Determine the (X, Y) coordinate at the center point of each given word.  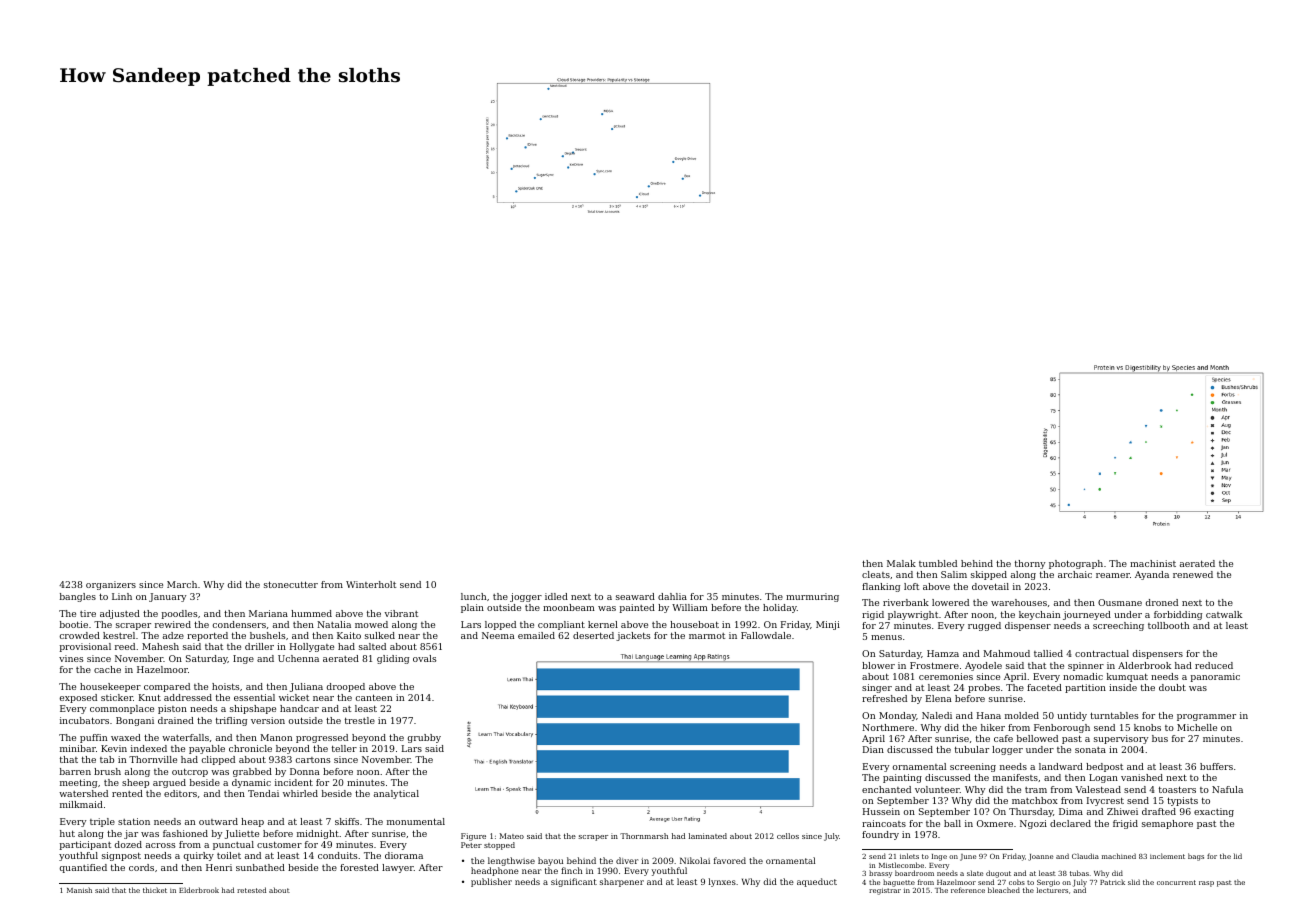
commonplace (122, 709)
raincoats (884, 823)
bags (1196, 857)
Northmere (888, 727)
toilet (229, 855)
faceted (1044, 687)
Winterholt (371, 584)
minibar (78, 748)
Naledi (937, 715)
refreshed (884, 698)
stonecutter (291, 584)
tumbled (938, 563)
